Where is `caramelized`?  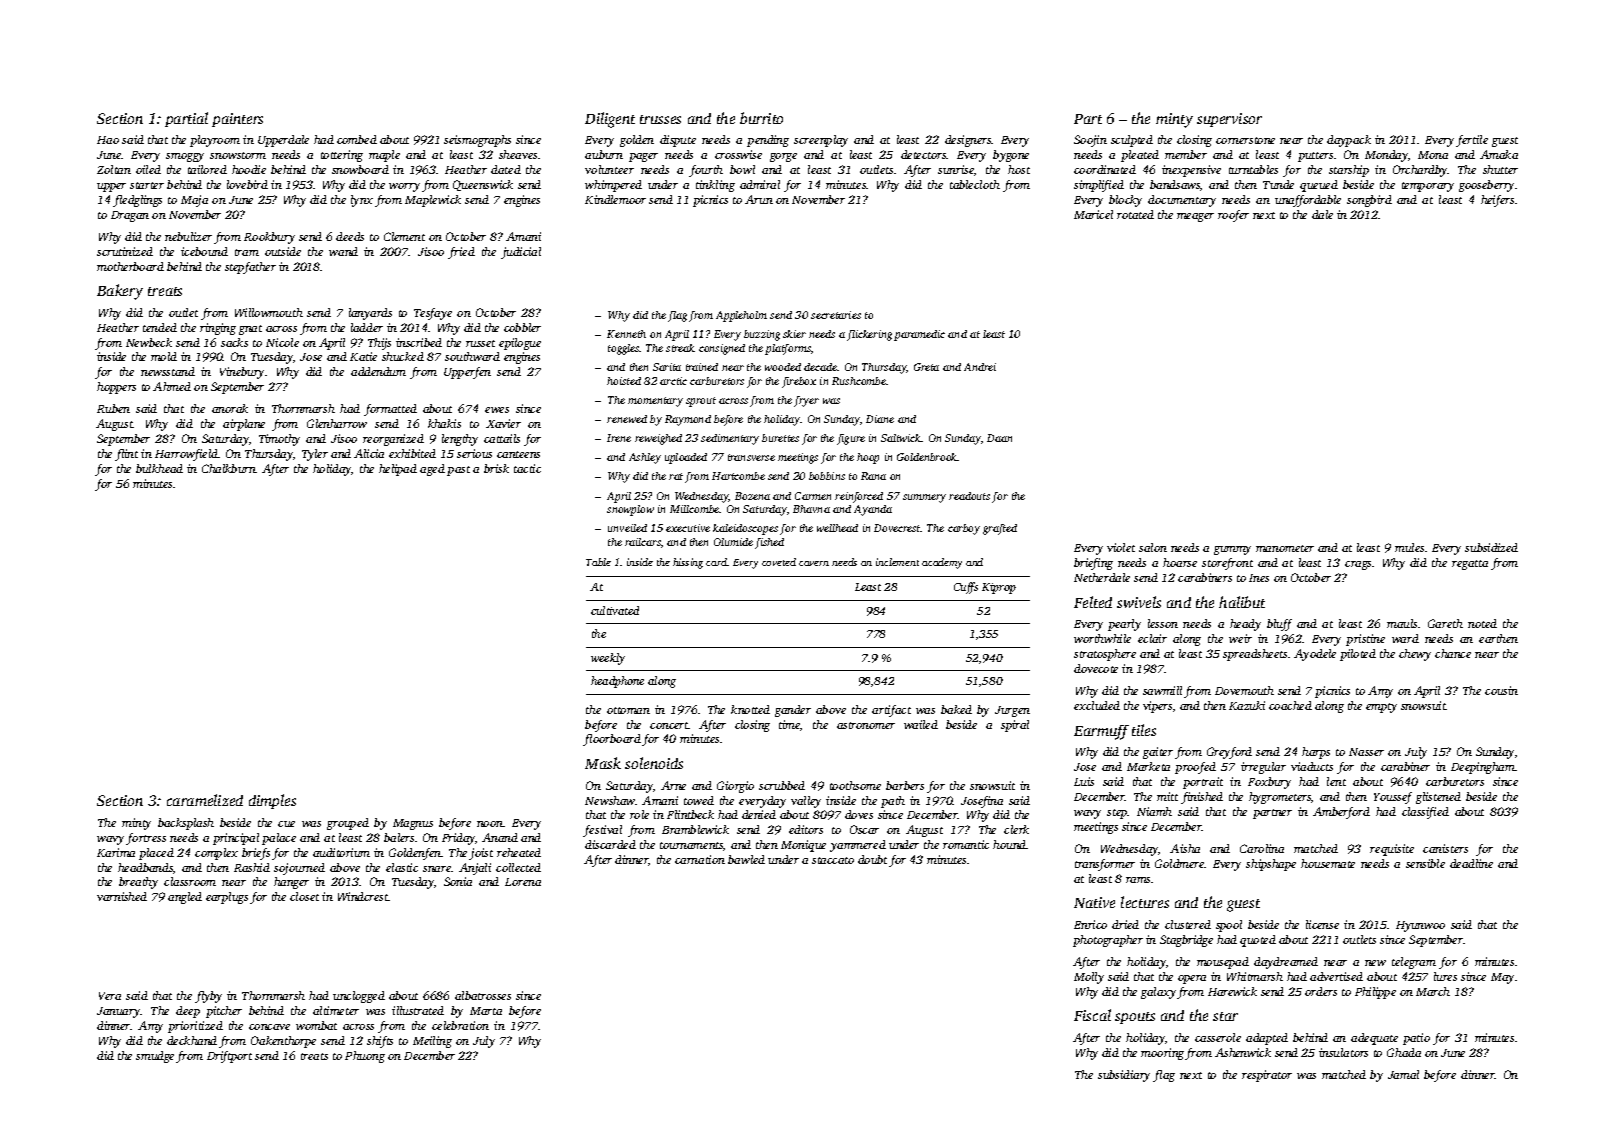
caramelized is located at coordinates (205, 800).
